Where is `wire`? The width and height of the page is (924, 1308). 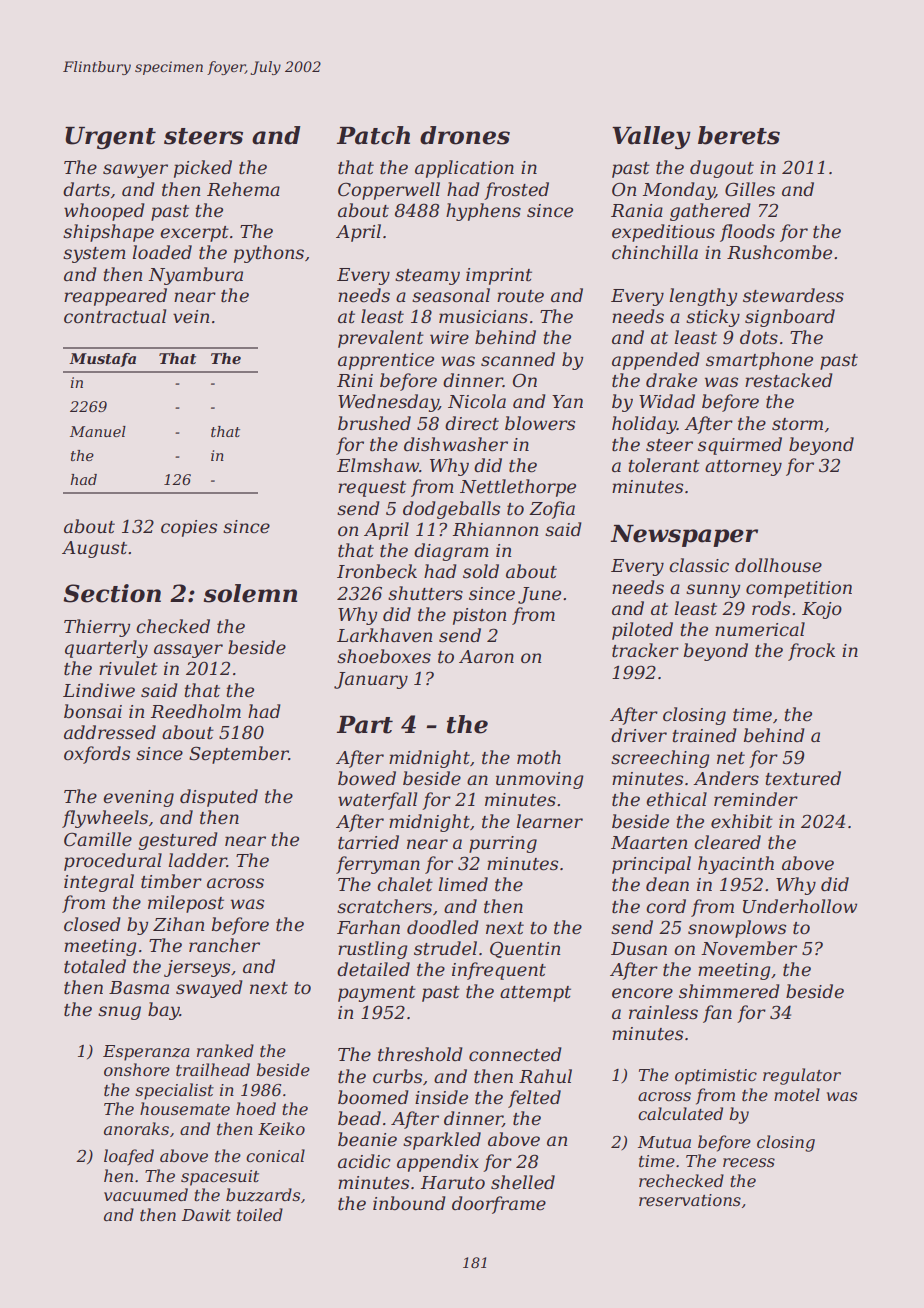
wire is located at coordinates (449, 337).
